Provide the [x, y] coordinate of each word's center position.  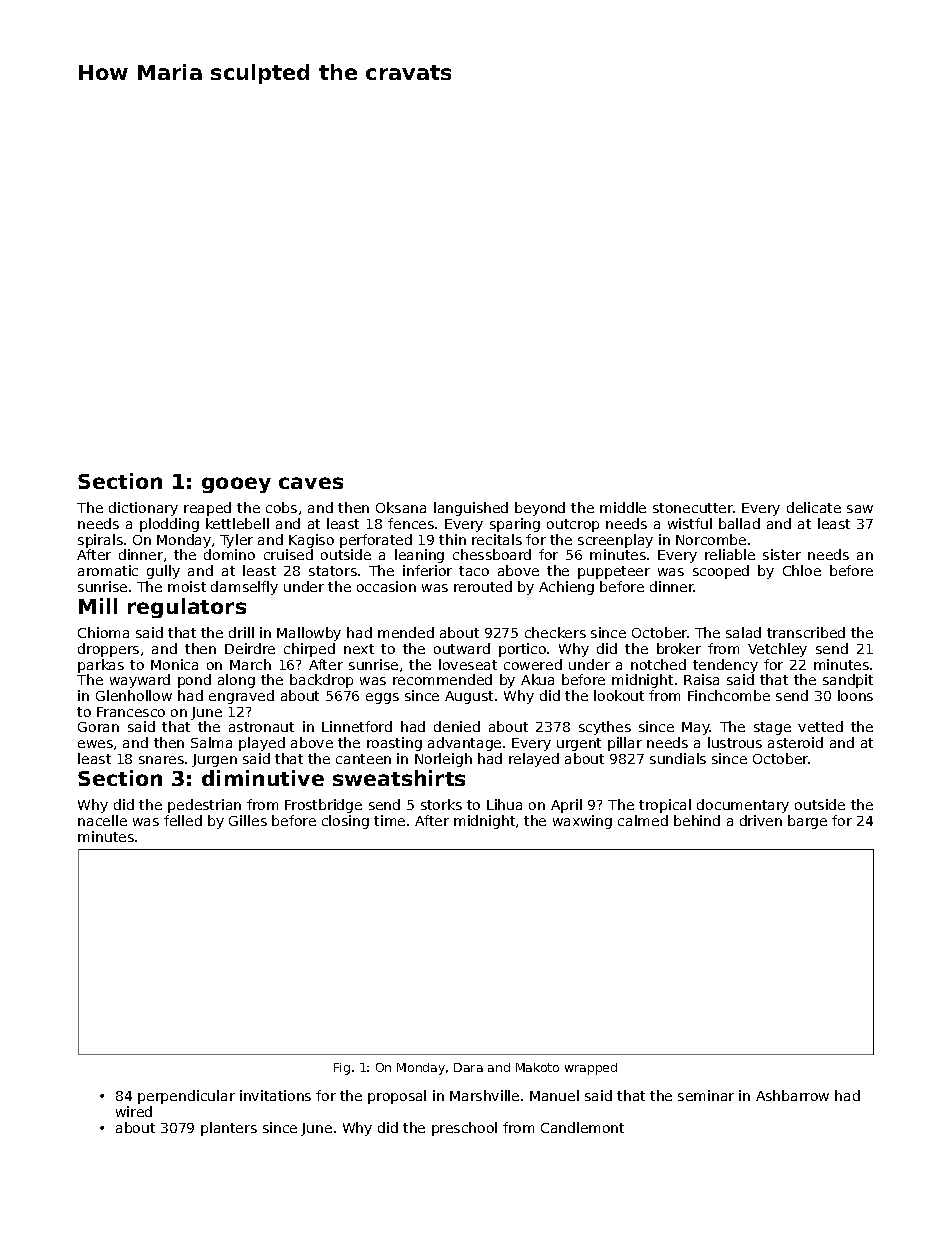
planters [229, 1129]
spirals [100, 541]
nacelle [102, 820]
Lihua [504, 804]
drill [241, 632]
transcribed [806, 632]
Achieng [566, 588]
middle [623, 507]
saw [860, 509]
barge [807, 822]
